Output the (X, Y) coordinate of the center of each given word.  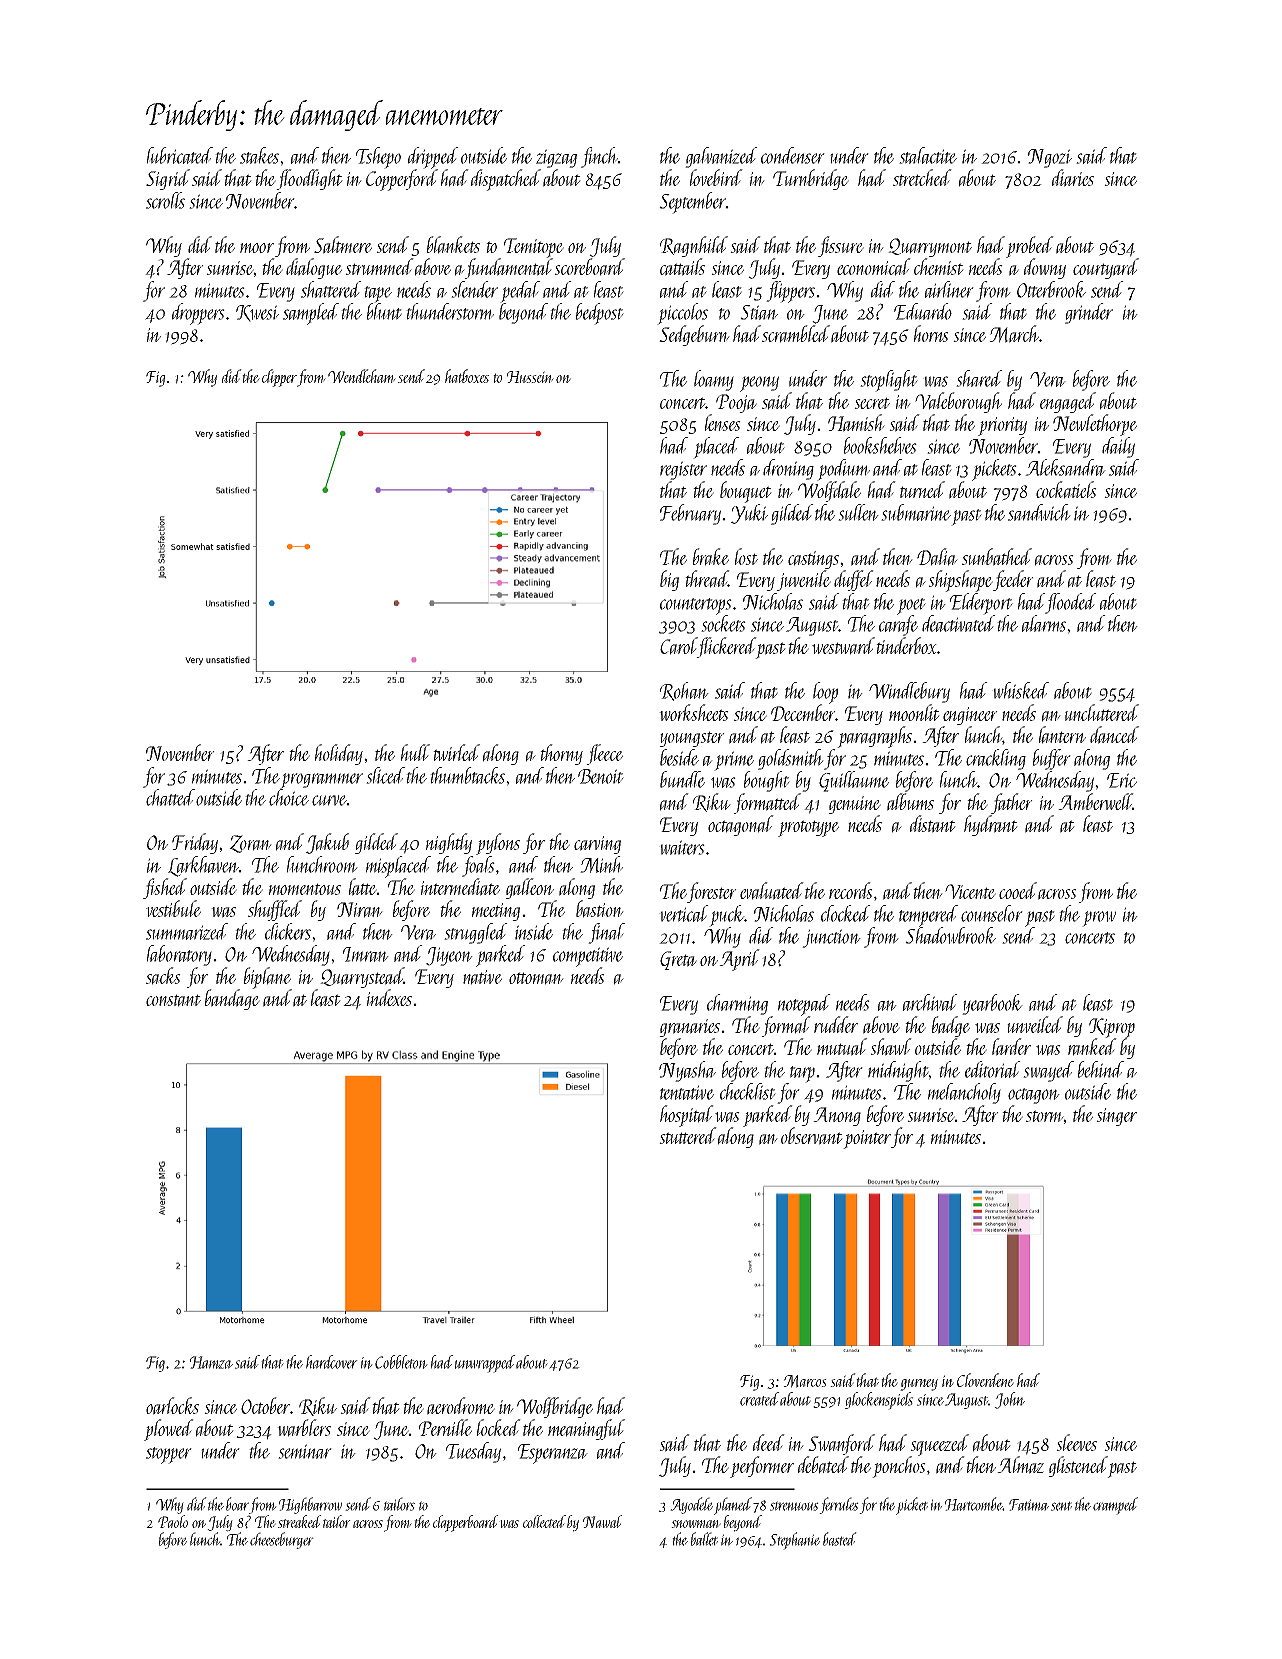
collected (544, 1521)
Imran (366, 954)
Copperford (402, 180)
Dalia (937, 557)
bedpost (600, 314)
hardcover (332, 1362)
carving (597, 845)
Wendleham (362, 376)
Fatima (1029, 1505)
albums (910, 802)
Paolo (173, 1521)
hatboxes (467, 376)
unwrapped (485, 1364)
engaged (1068, 402)
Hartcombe (974, 1504)
